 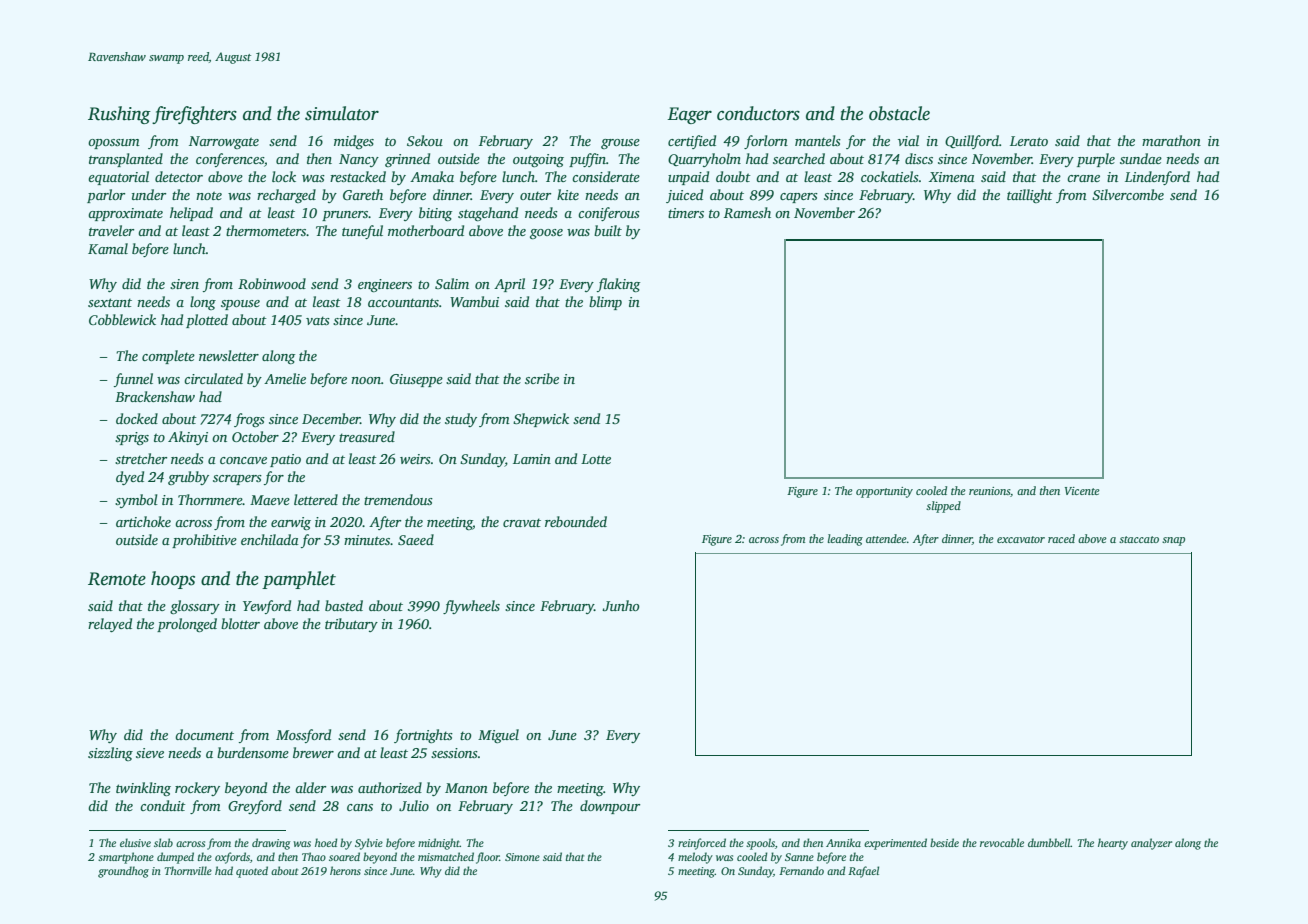 What do you see at coordinates (498, 736) in the document?
I see `Miguel` at bounding box center [498, 736].
